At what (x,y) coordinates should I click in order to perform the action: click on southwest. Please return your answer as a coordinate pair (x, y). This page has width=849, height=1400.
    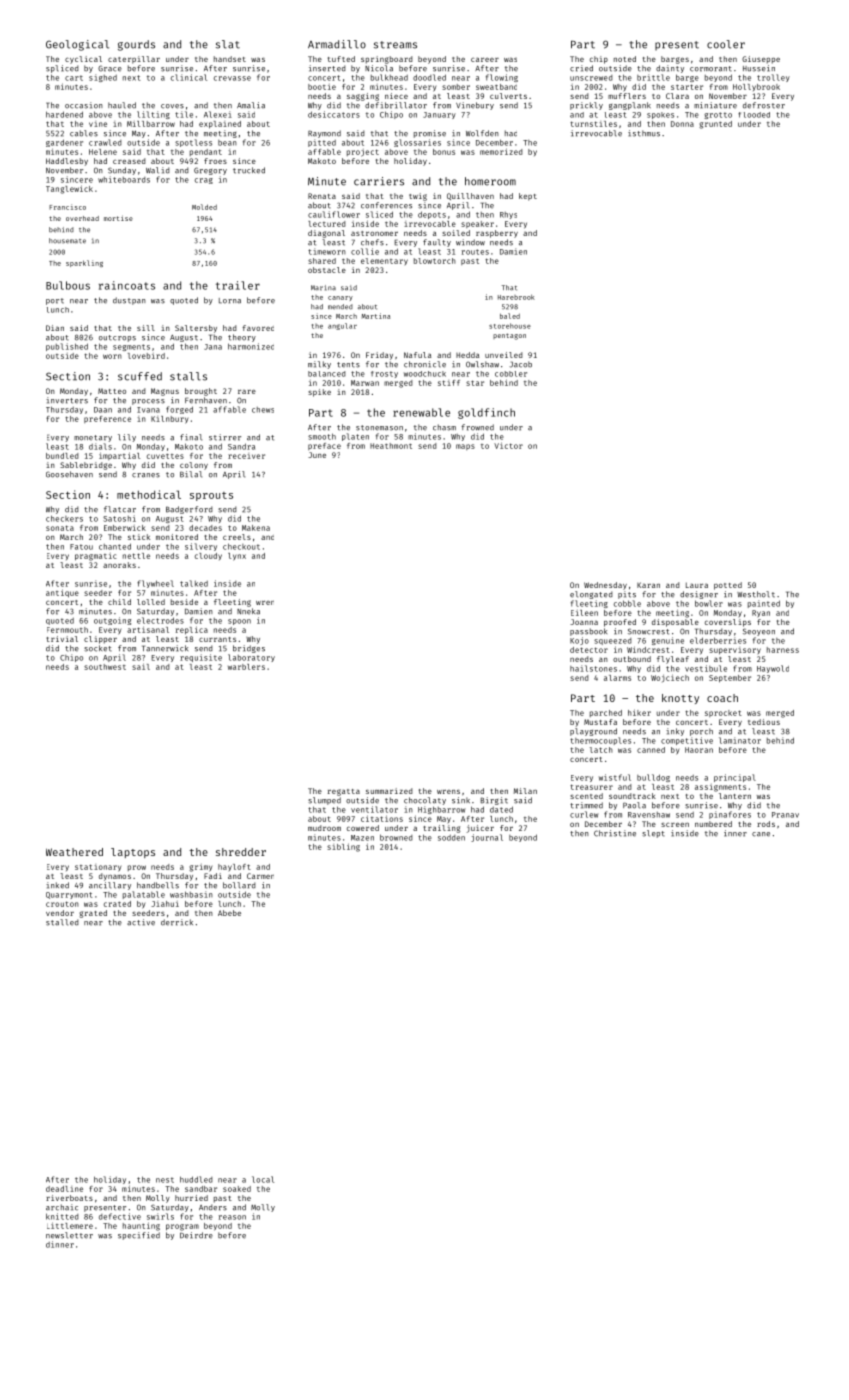
    Looking at the image, I should click on (105, 667).
